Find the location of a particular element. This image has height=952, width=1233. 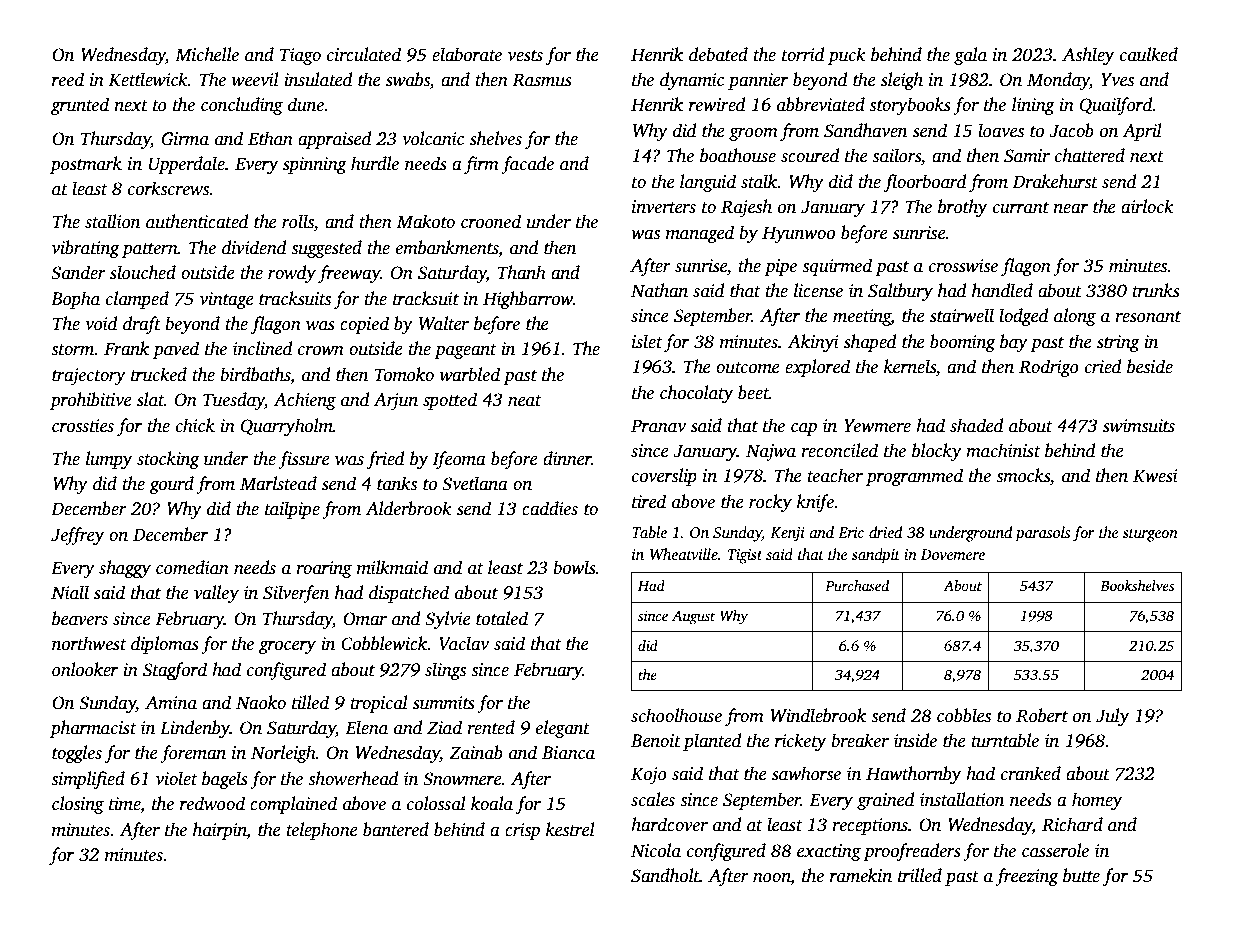

trajectory is located at coordinates (89, 376).
